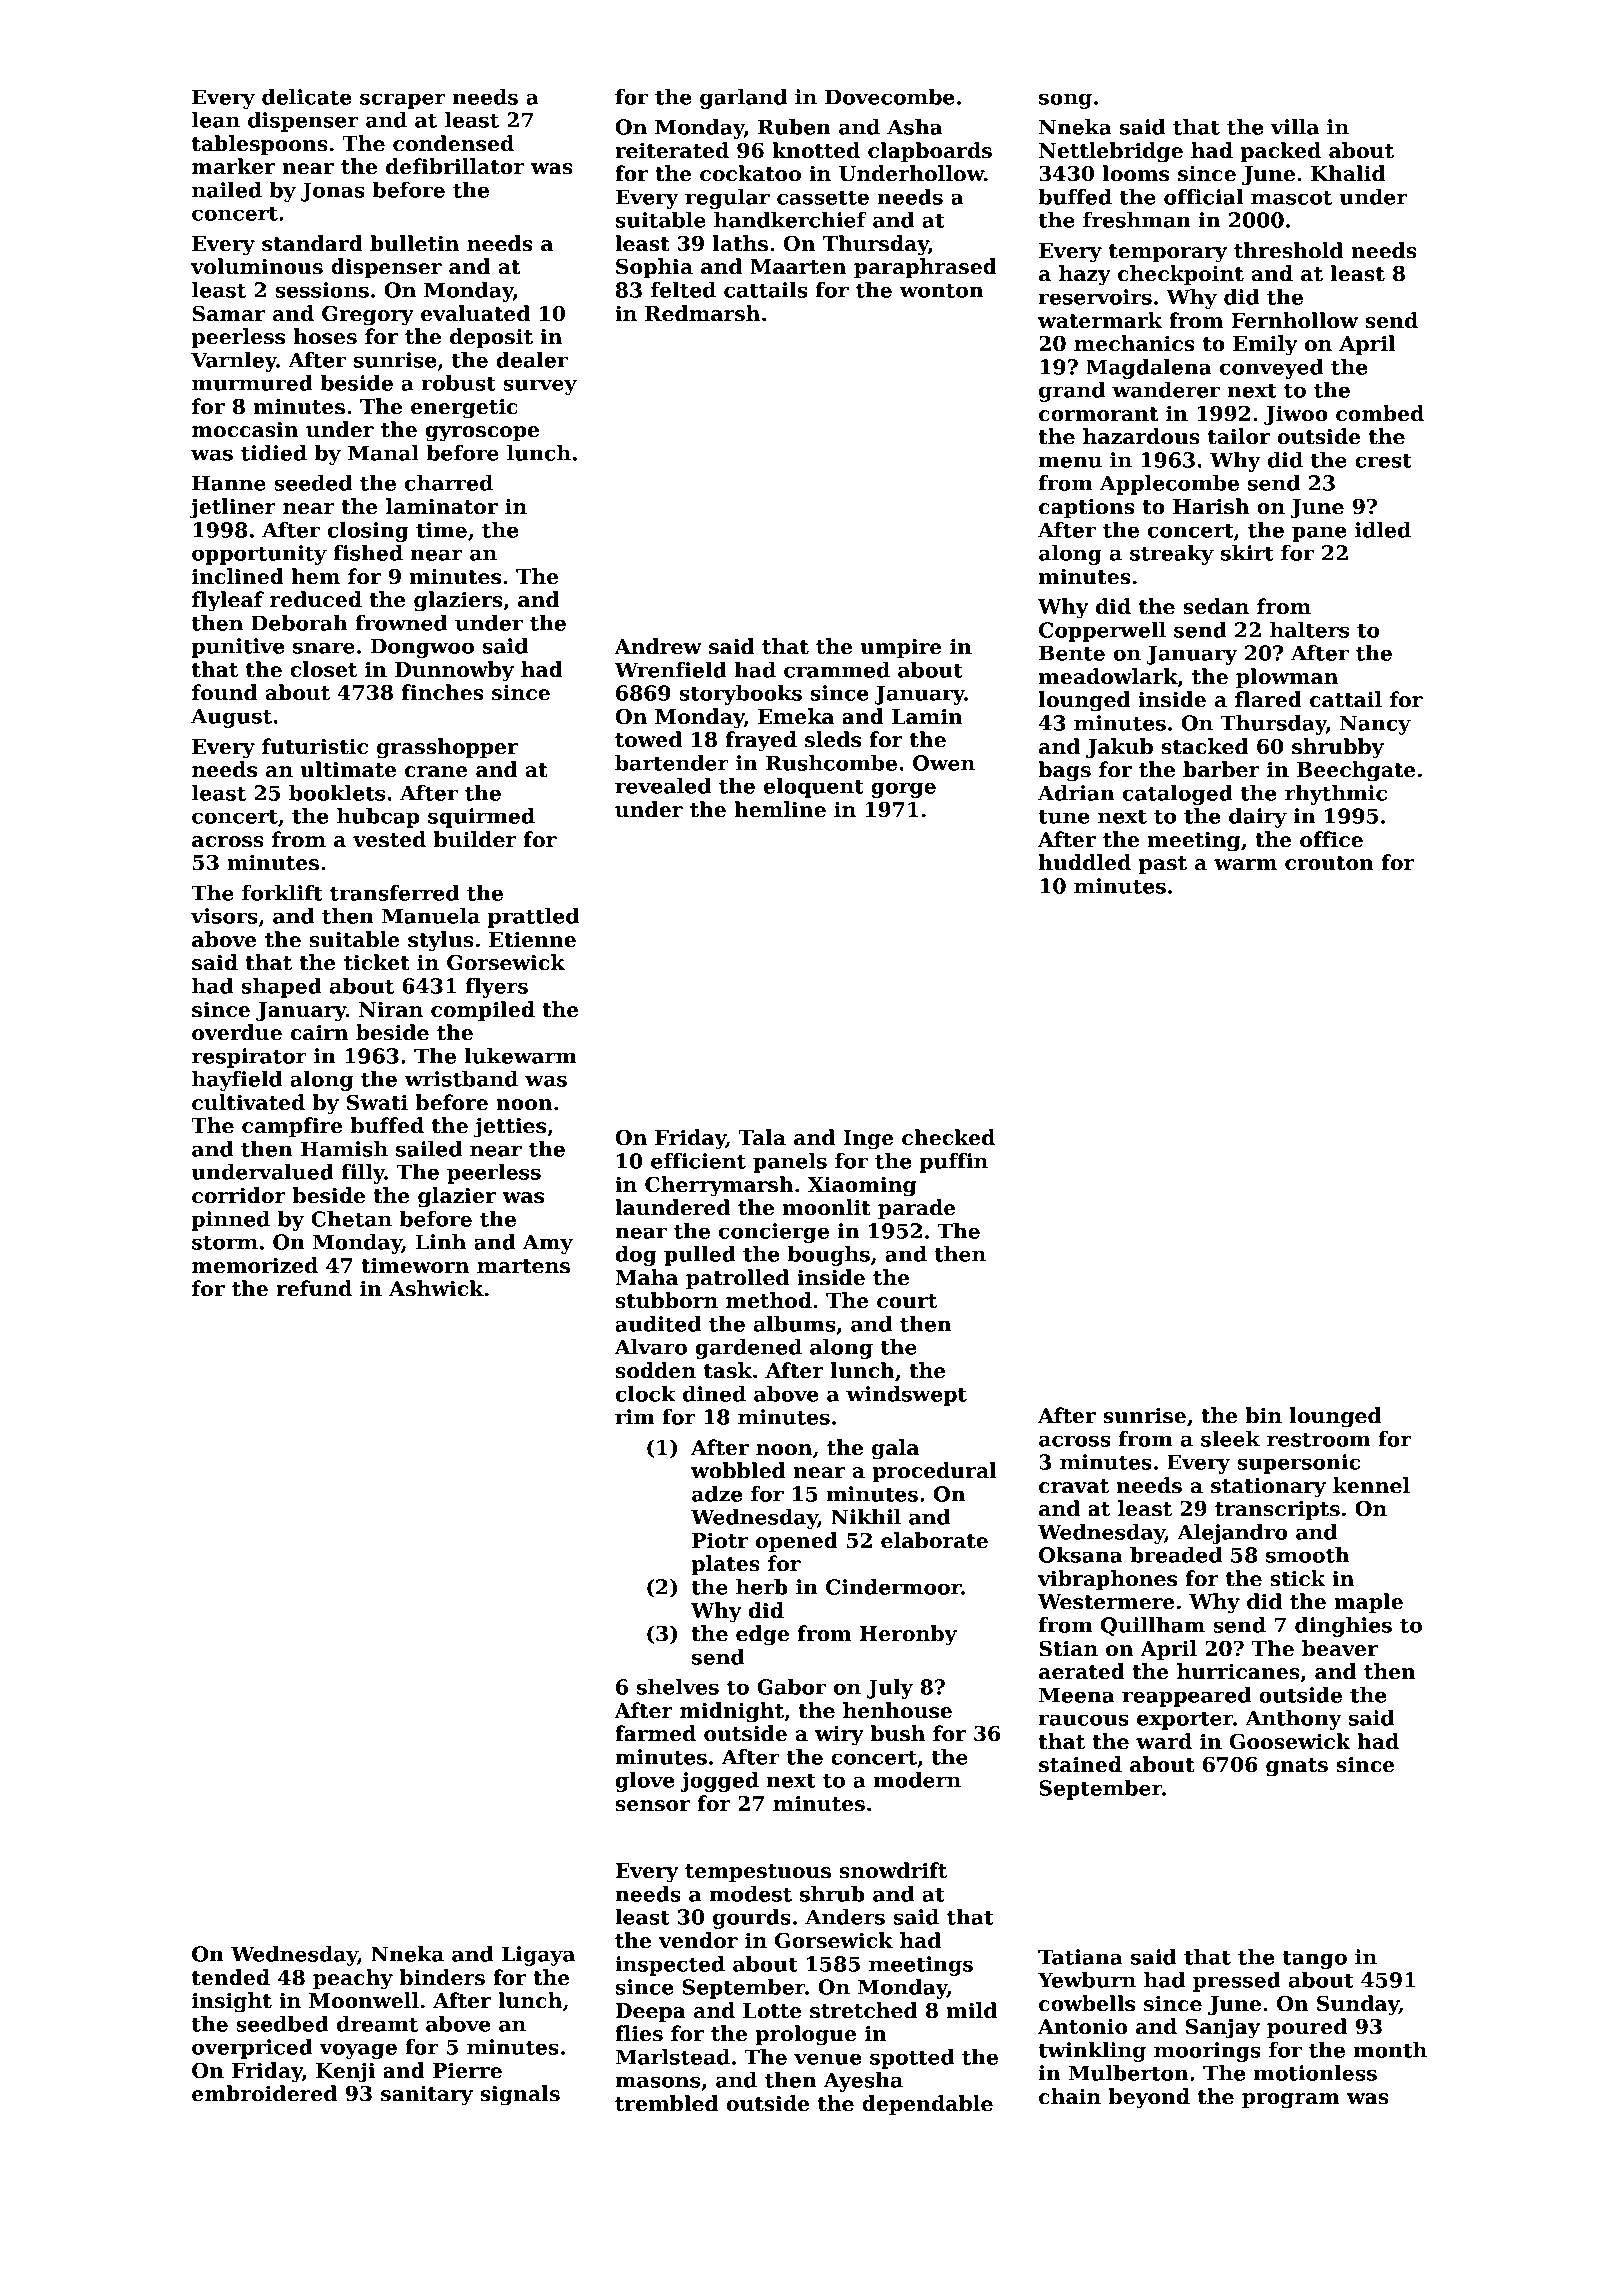 This screenshot has width=1620, height=2292. I want to click on mild, so click(972, 2010).
